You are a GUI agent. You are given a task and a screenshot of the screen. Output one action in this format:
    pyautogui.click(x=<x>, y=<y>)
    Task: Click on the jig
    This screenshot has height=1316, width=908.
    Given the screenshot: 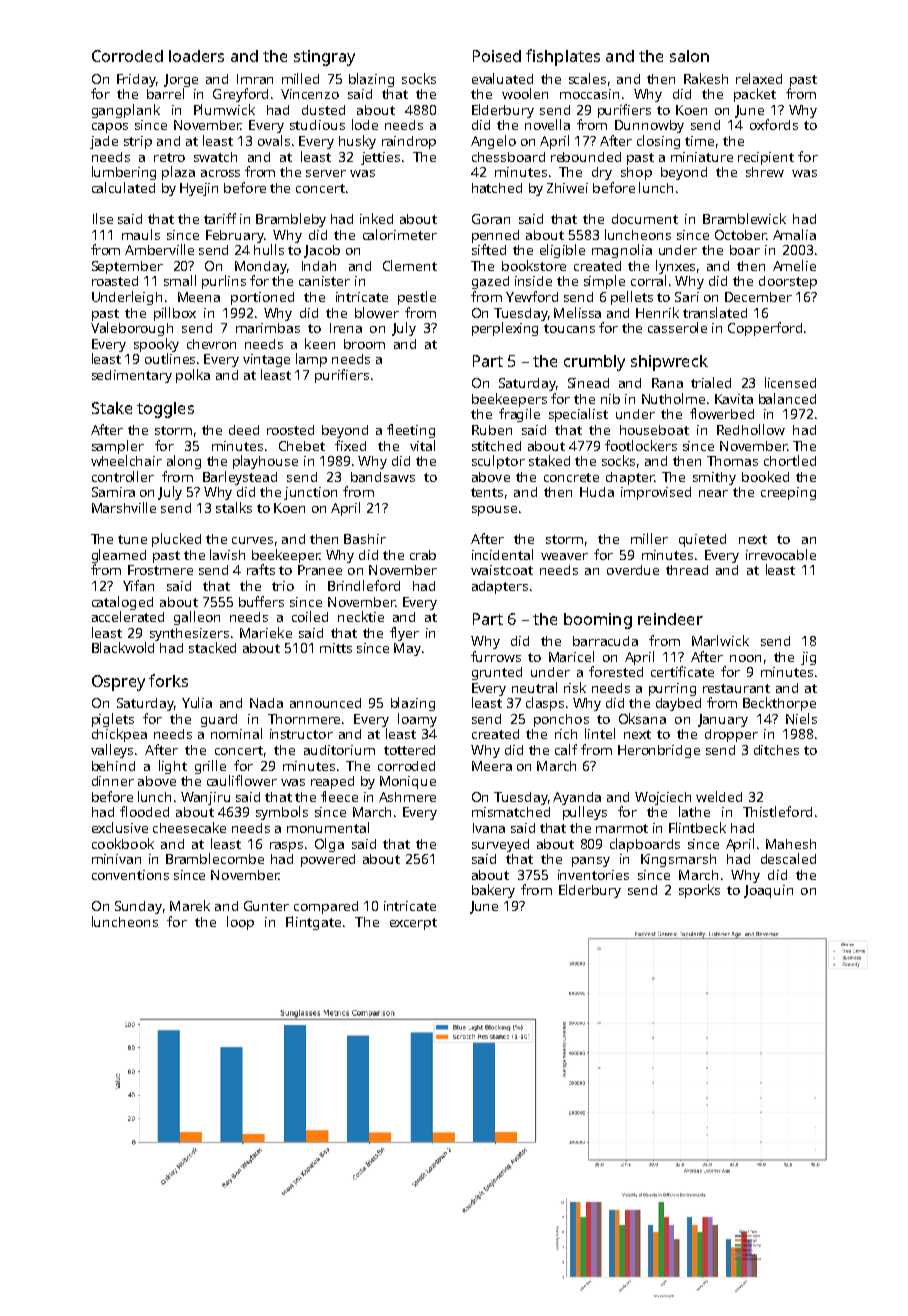 What is the action you would take?
    pyautogui.click(x=808, y=658)
